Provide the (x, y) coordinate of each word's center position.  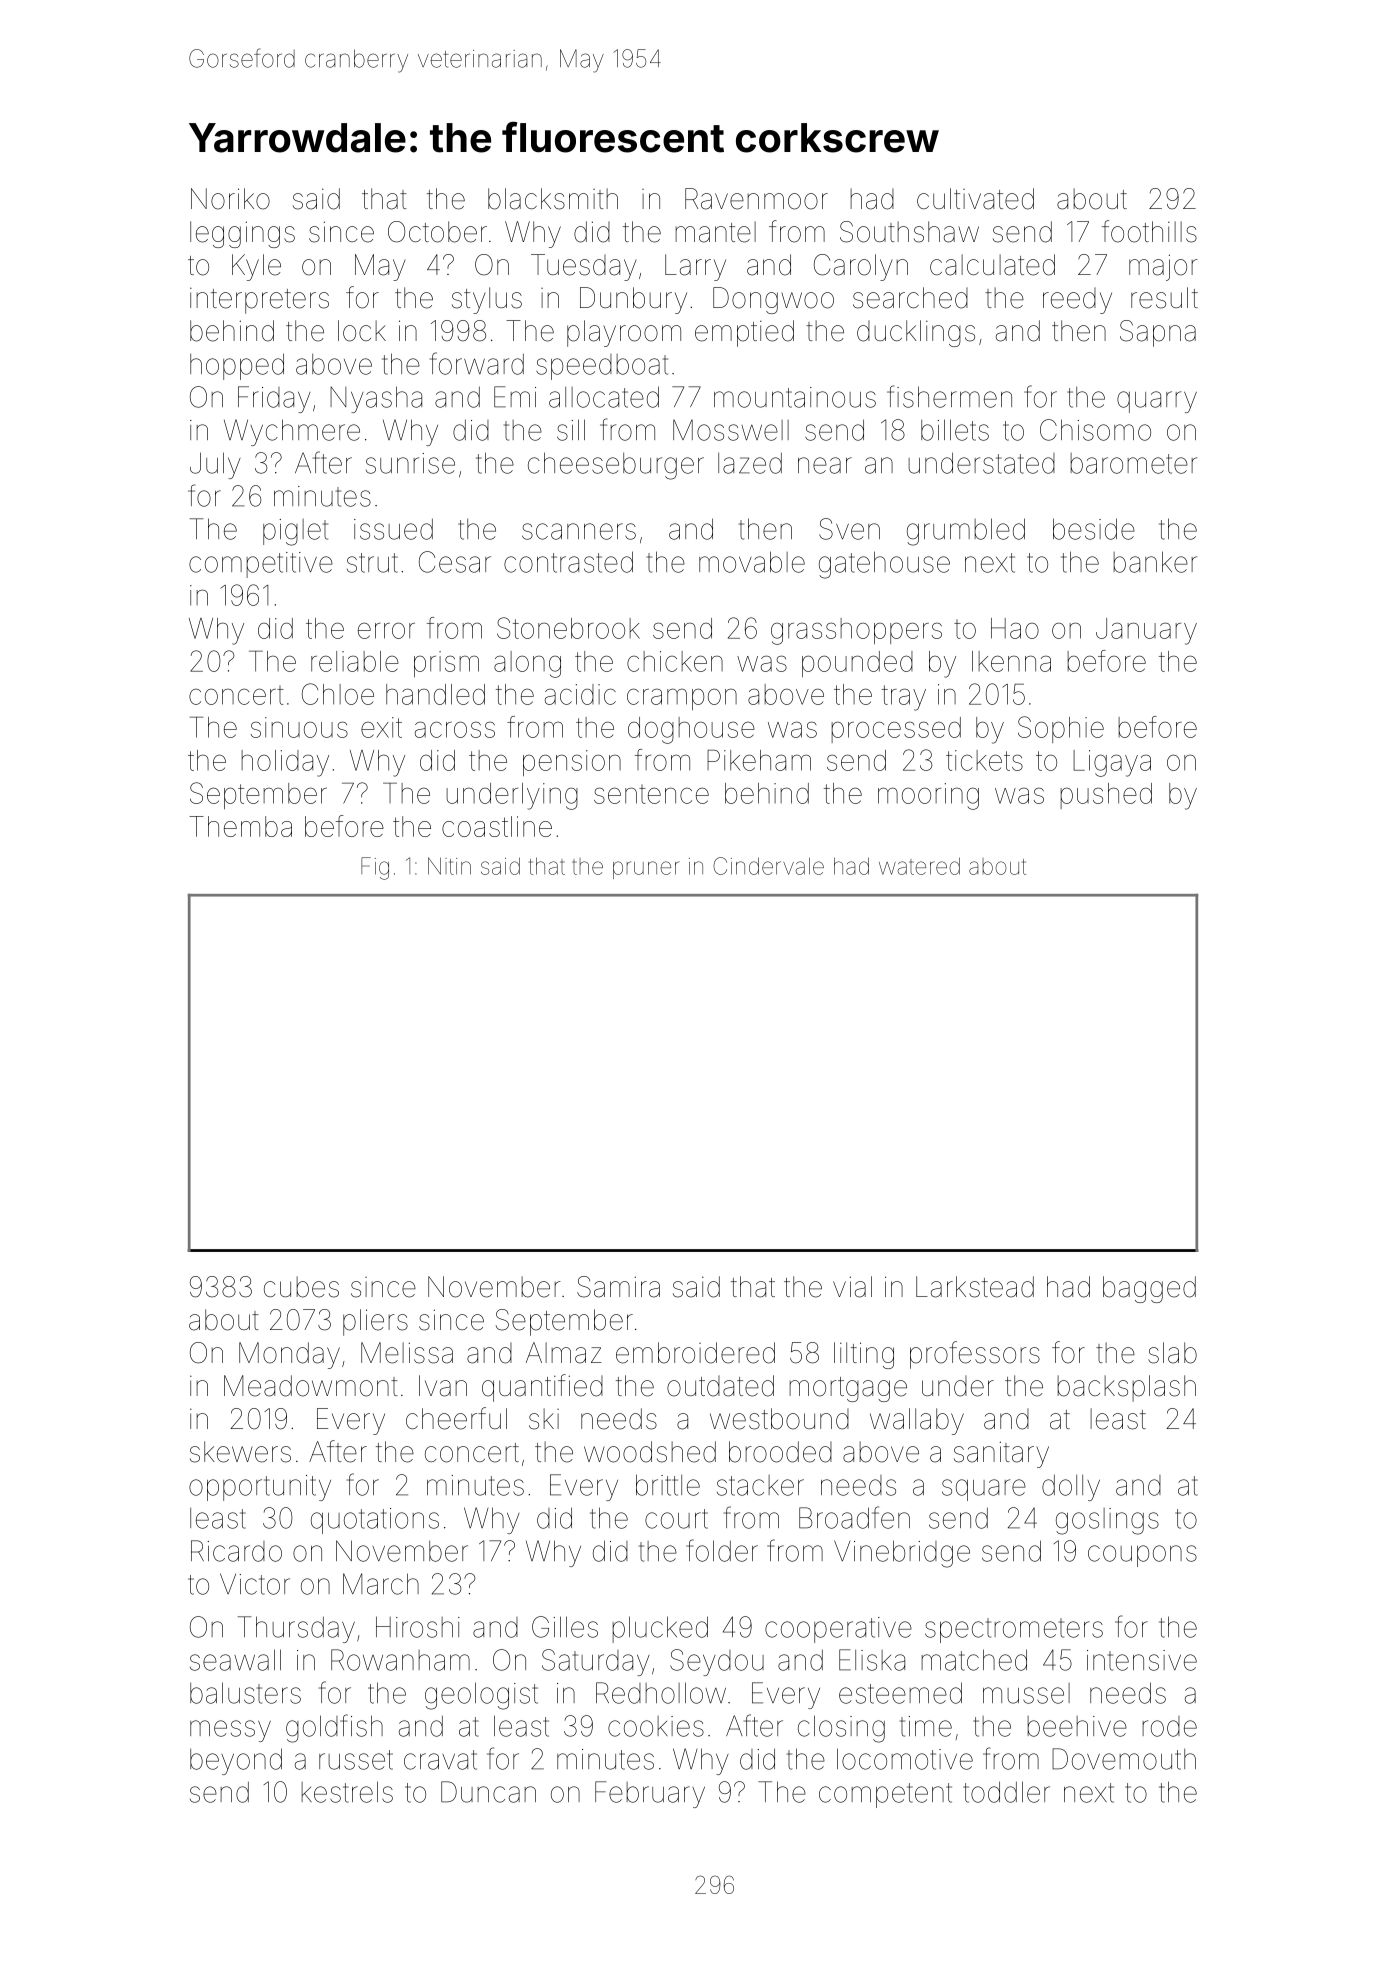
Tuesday (584, 267)
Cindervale (768, 866)
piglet (295, 532)
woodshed (650, 1452)
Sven (849, 529)
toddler (1006, 1792)
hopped (237, 366)
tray (904, 698)
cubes (301, 1287)
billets (955, 430)
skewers (240, 1452)
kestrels (347, 1792)
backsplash (1126, 1388)
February (650, 1794)
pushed (1106, 796)
